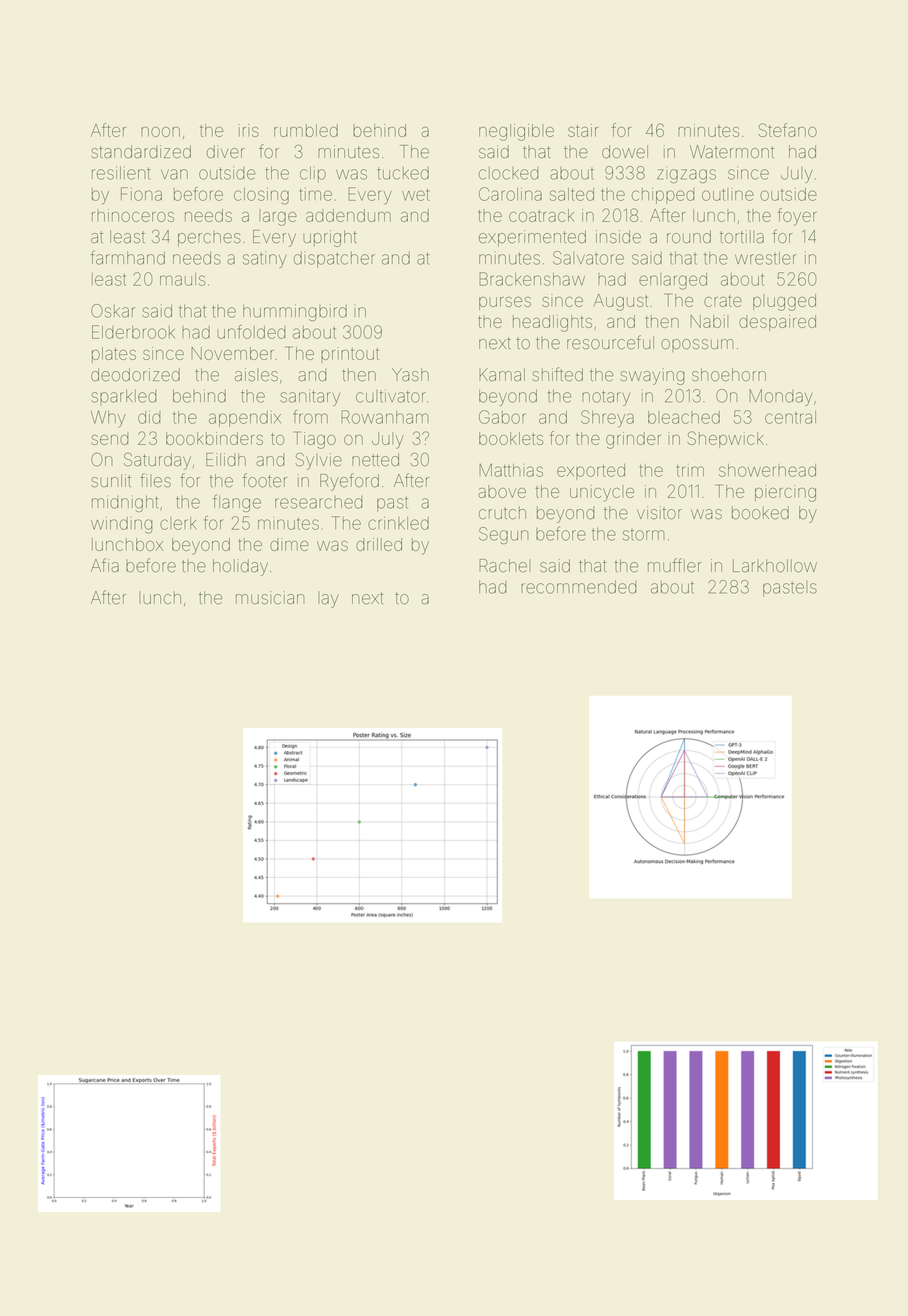 This screenshot has height=1316, width=908. I want to click on unfolded, so click(251, 332).
